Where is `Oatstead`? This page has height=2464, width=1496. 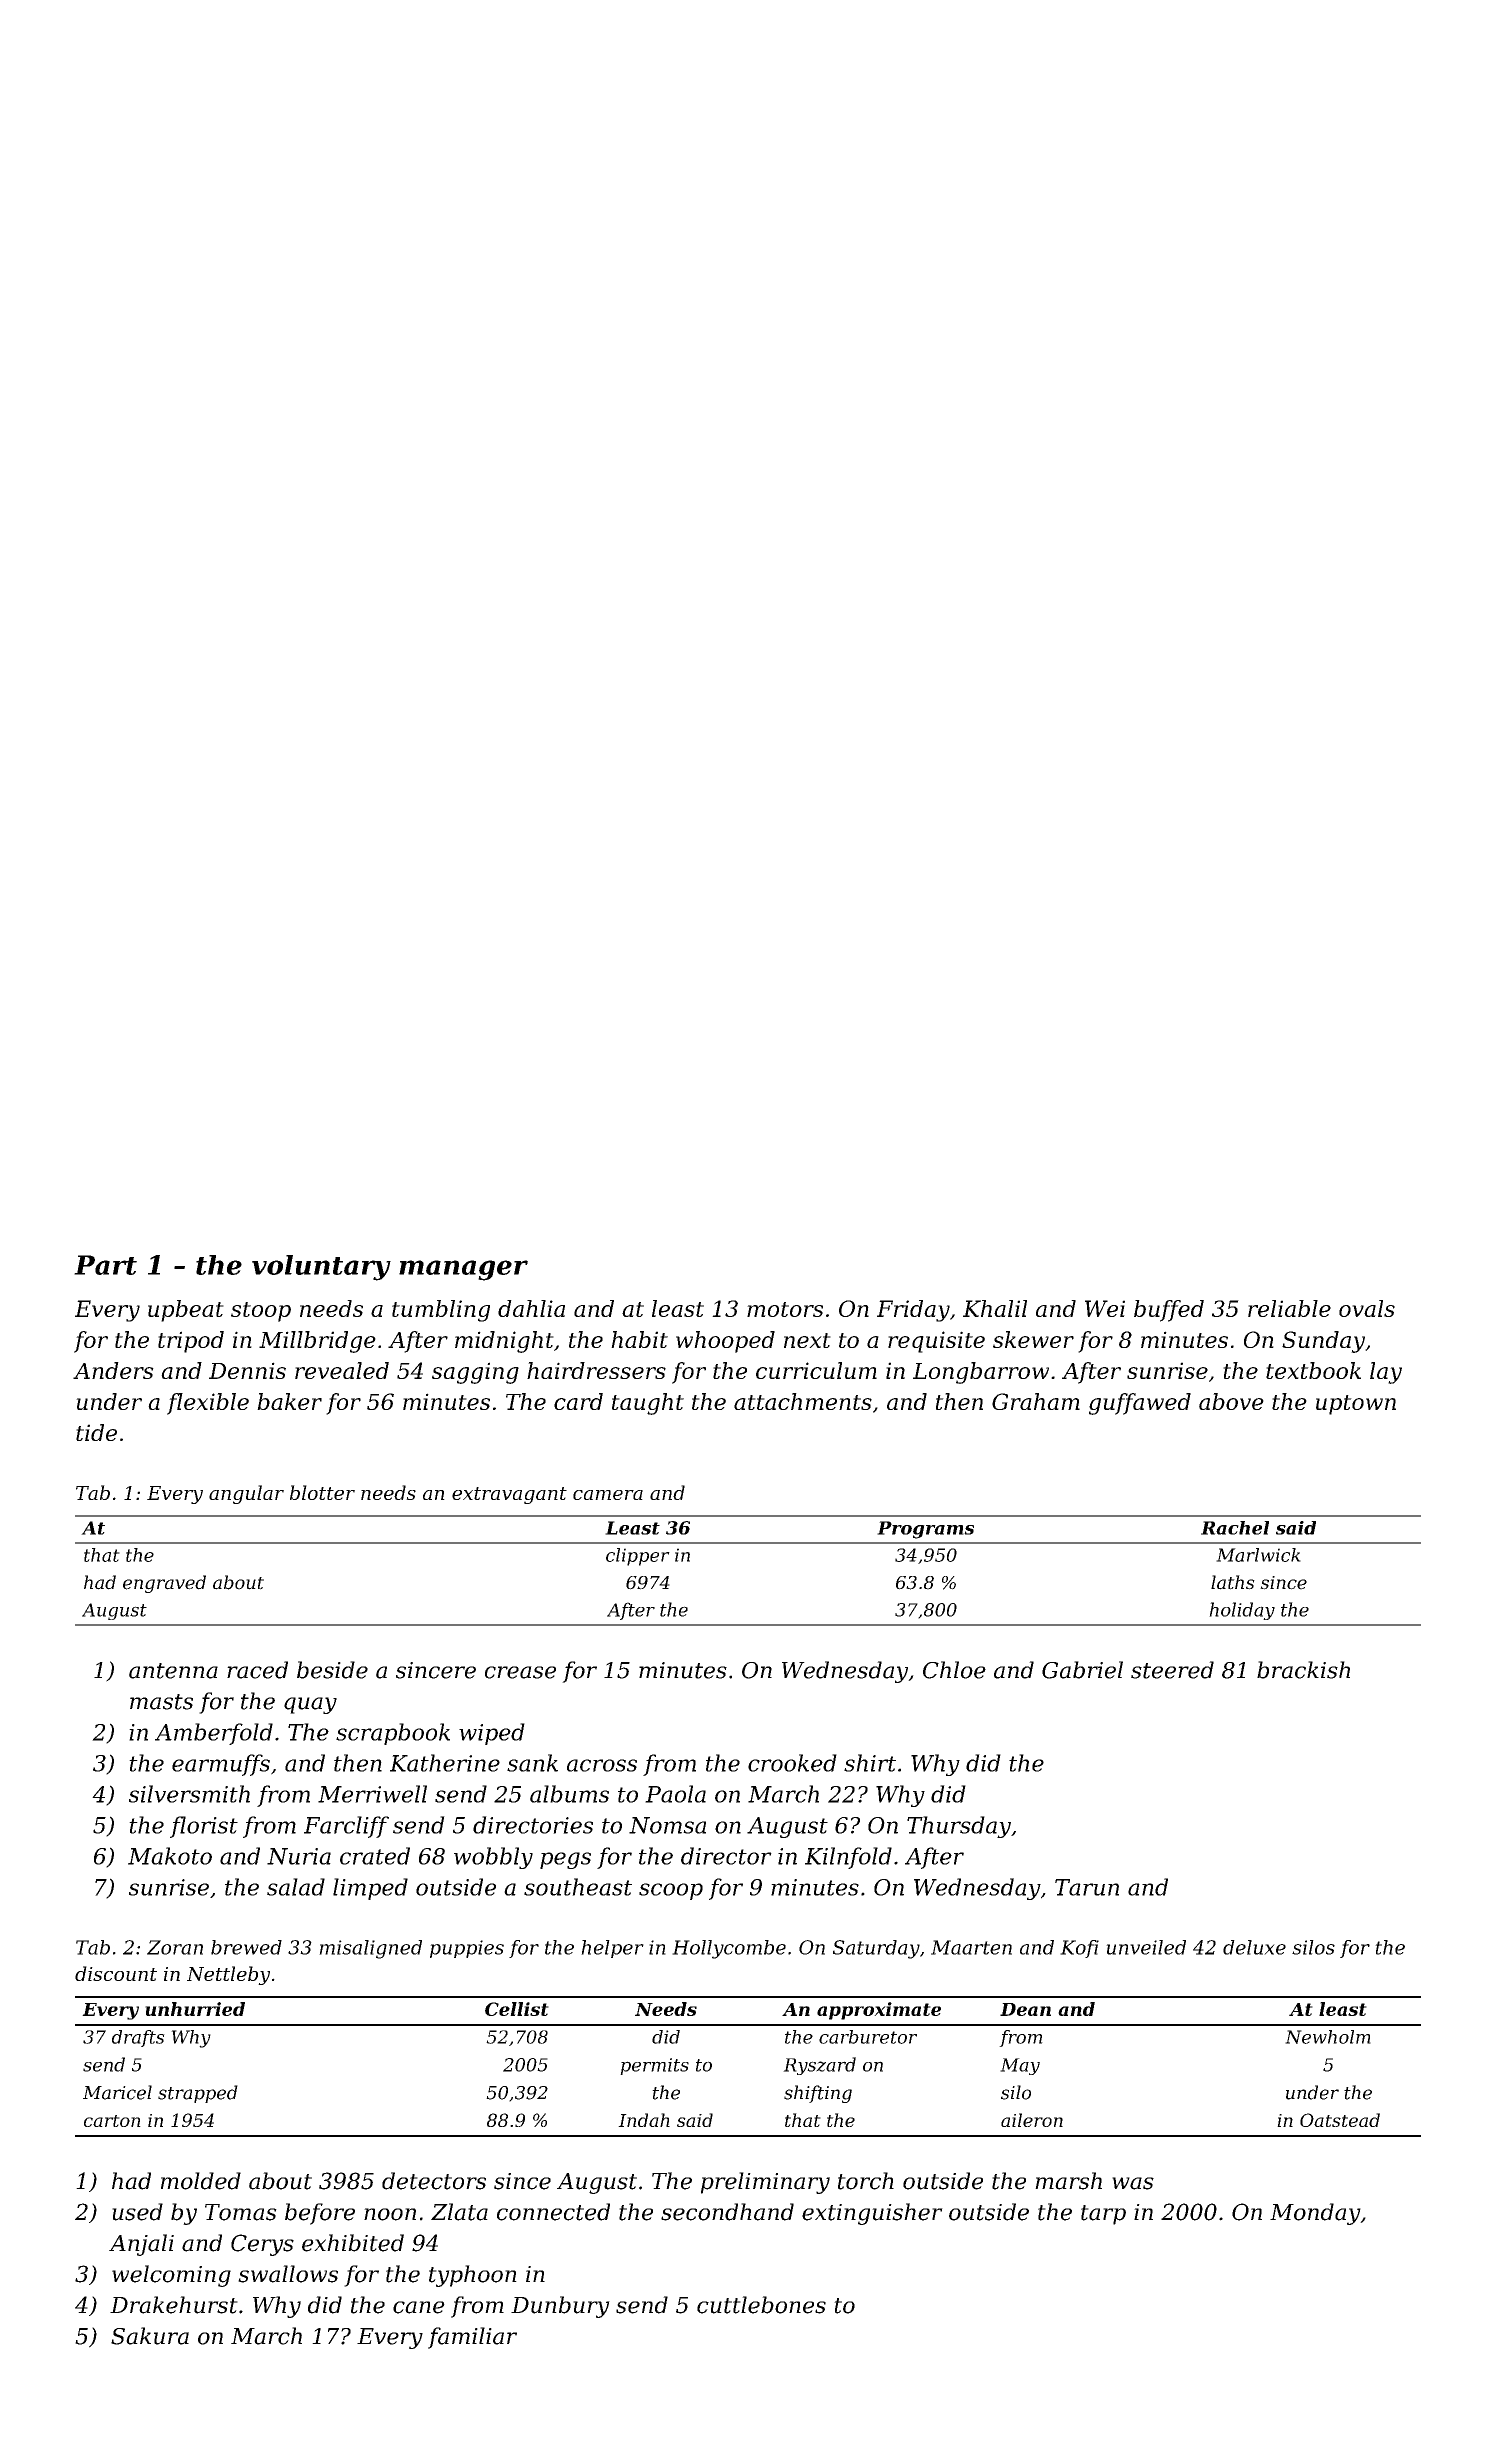 Oatstead is located at coordinates (1340, 2120).
